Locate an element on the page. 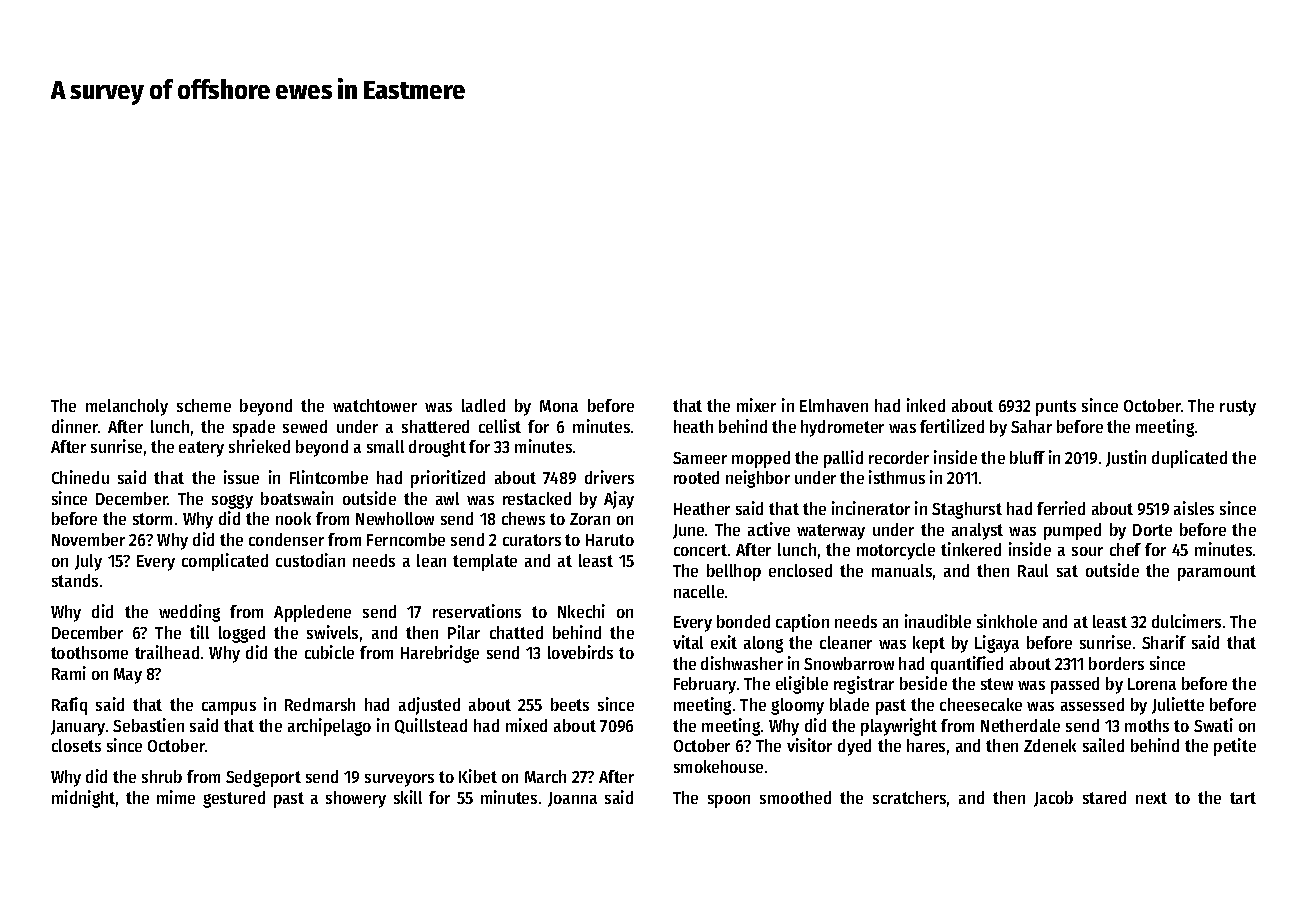 The image size is (1308, 924). Nkechi is located at coordinates (581, 611).
